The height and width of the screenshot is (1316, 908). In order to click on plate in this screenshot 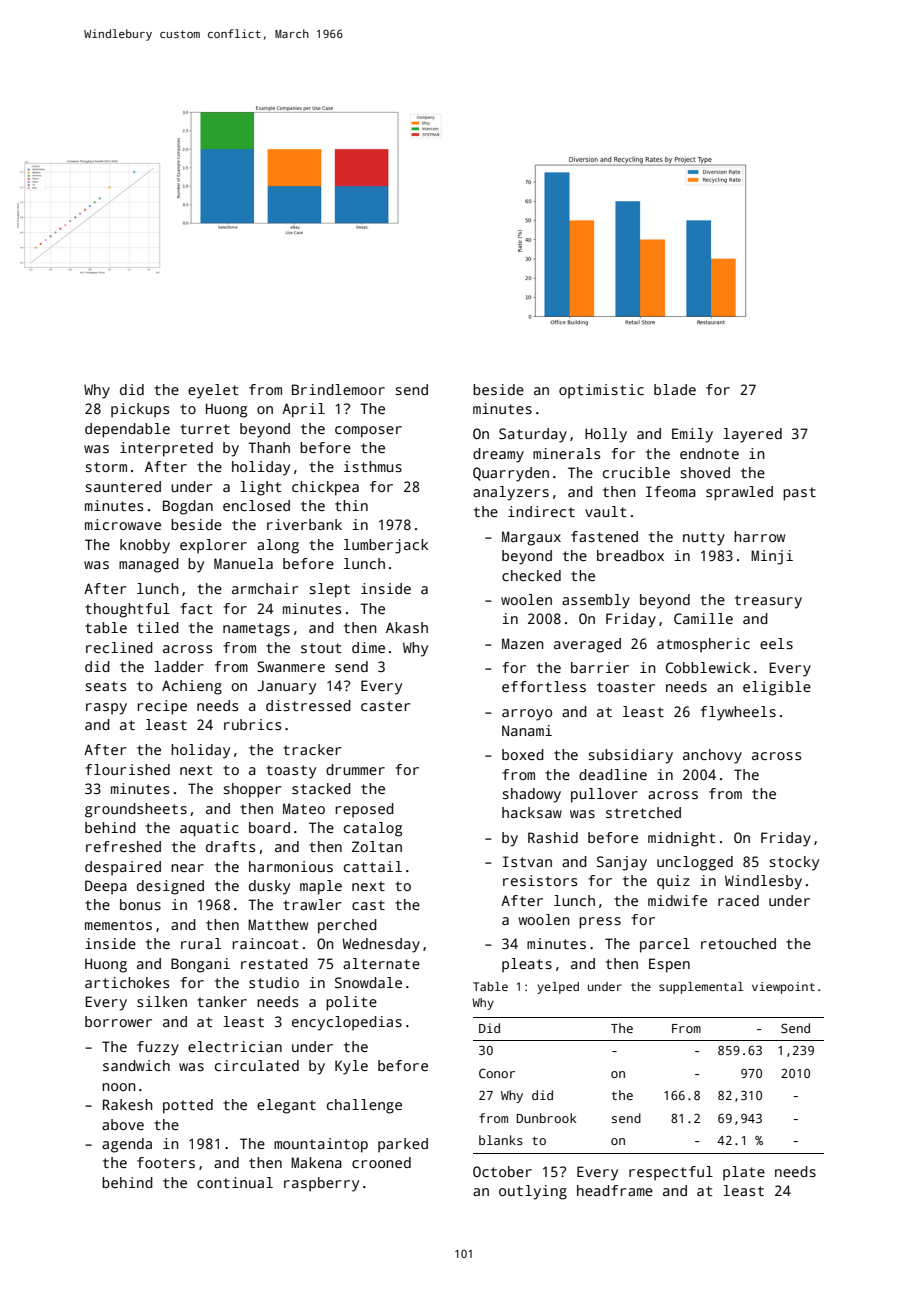, I will do `click(744, 1173)`.
